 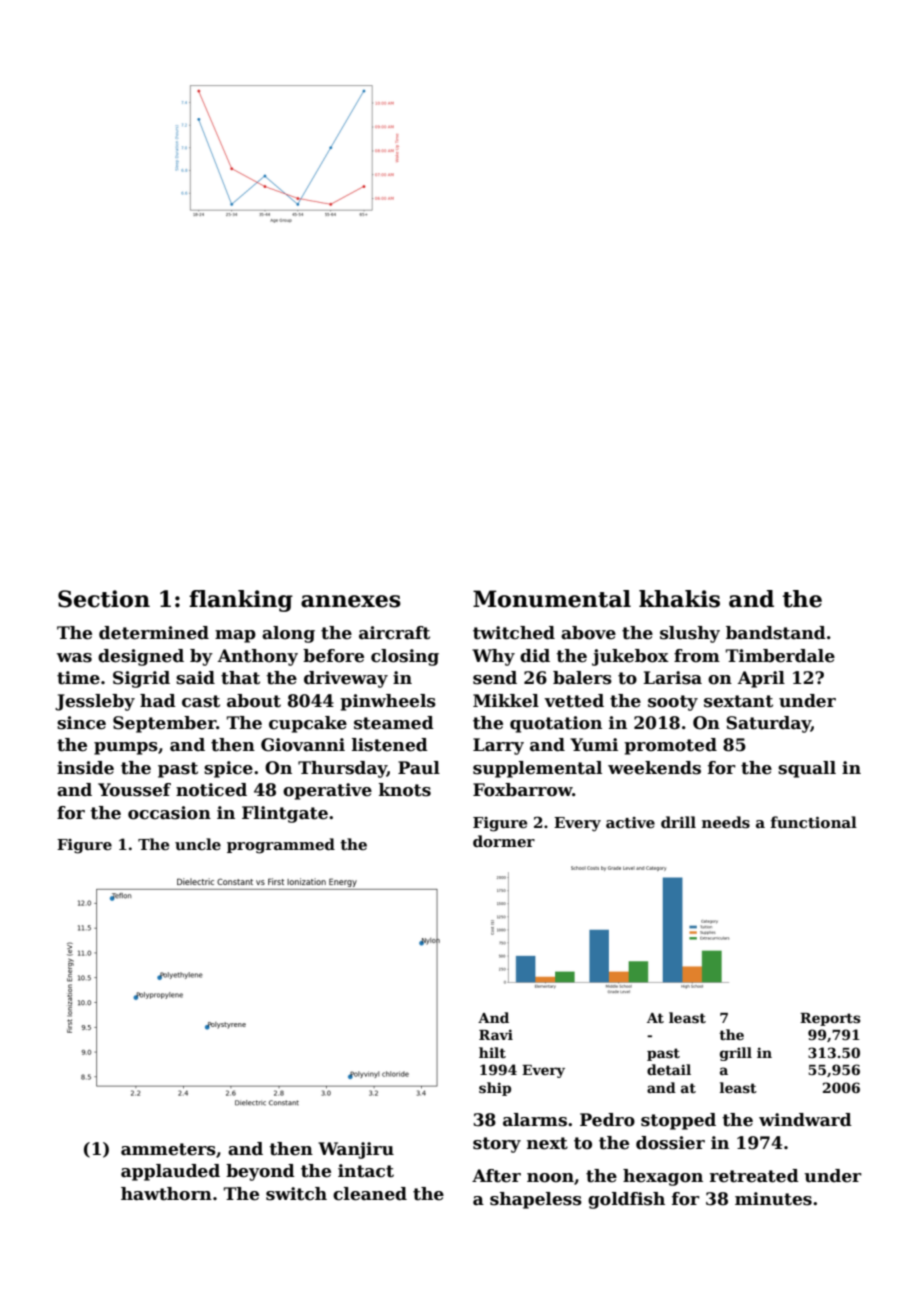 I want to click on windward, so click(x=805, y=1120).
